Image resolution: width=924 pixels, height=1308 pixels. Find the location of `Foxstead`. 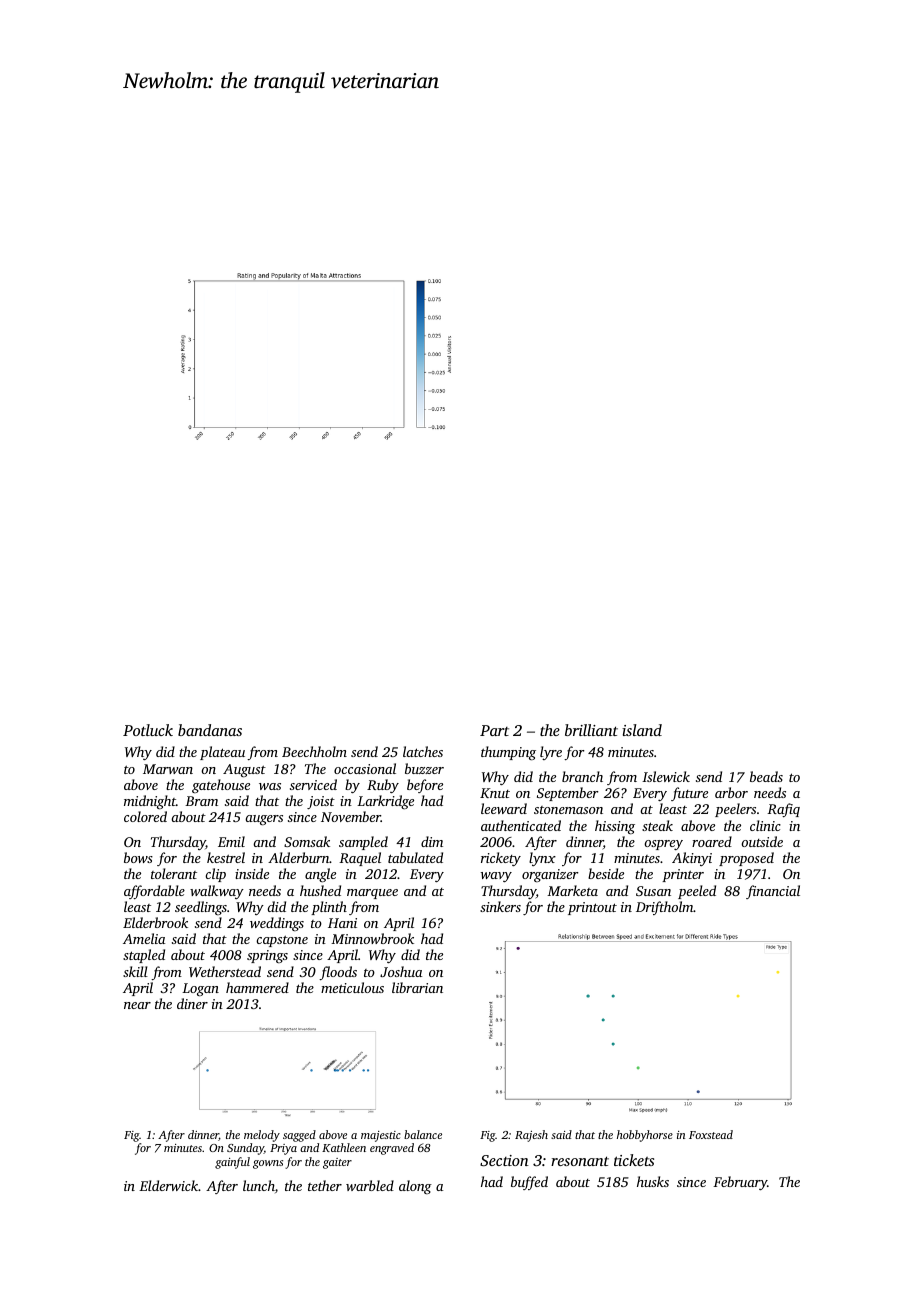

Foxstead is located at coordinates (711, 1134).
